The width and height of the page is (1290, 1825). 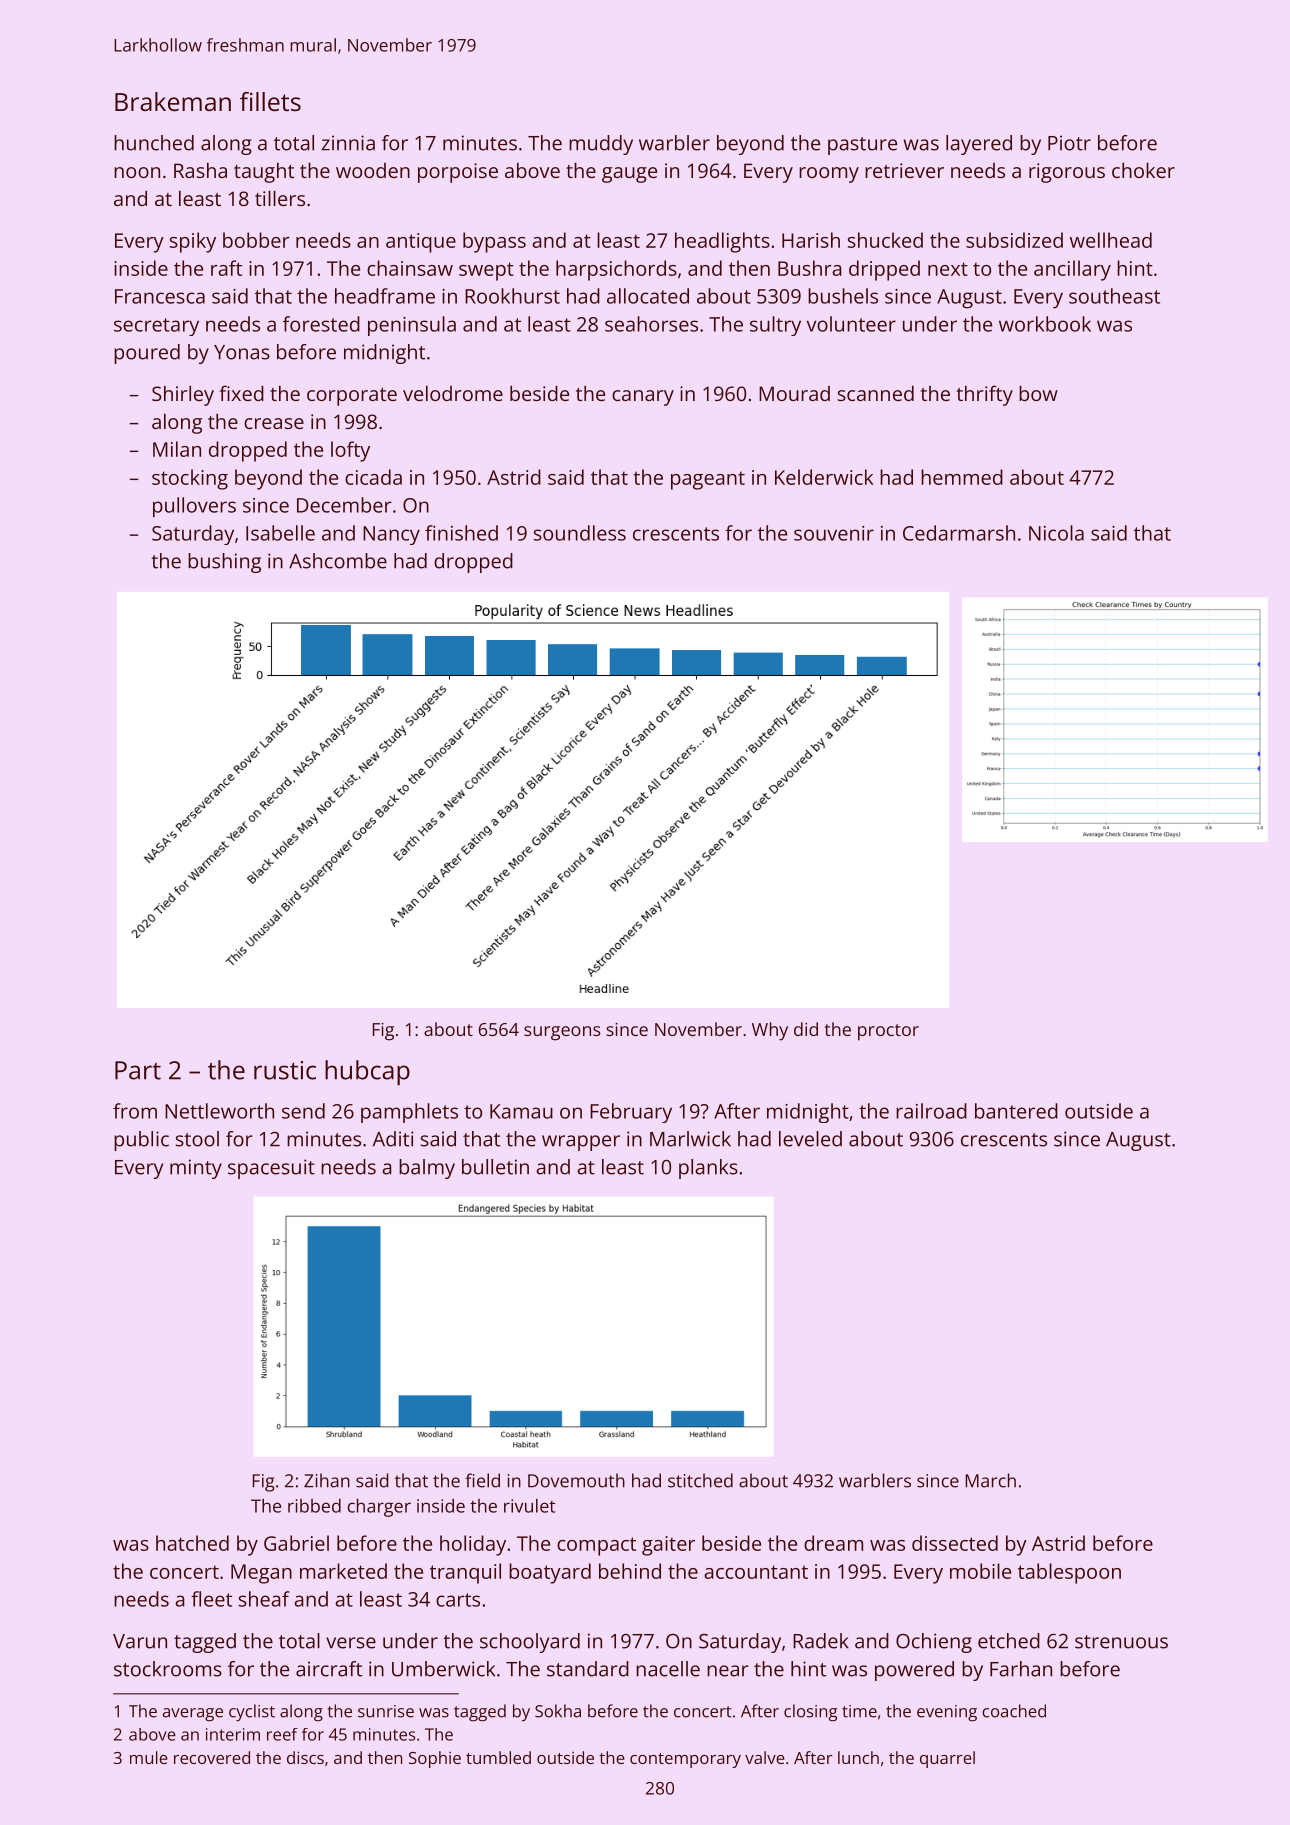 What do you see at coordinates (931, 1111) in the page?
I see `railroad` at bounding box center [931, 1111].
